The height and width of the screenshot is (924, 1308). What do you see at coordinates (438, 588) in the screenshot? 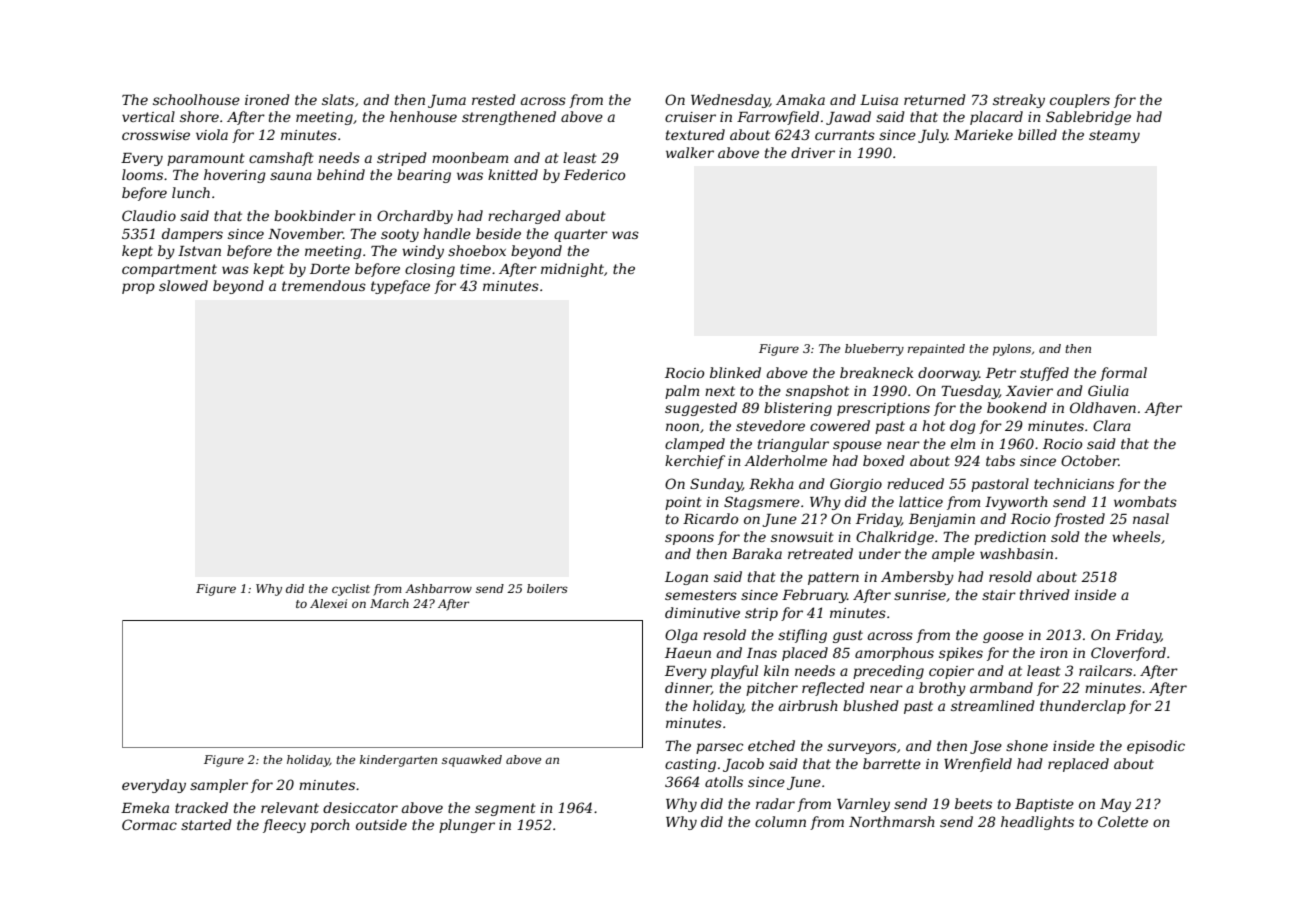
I see `Ashbarrow` at bounding box center [438, 588].
